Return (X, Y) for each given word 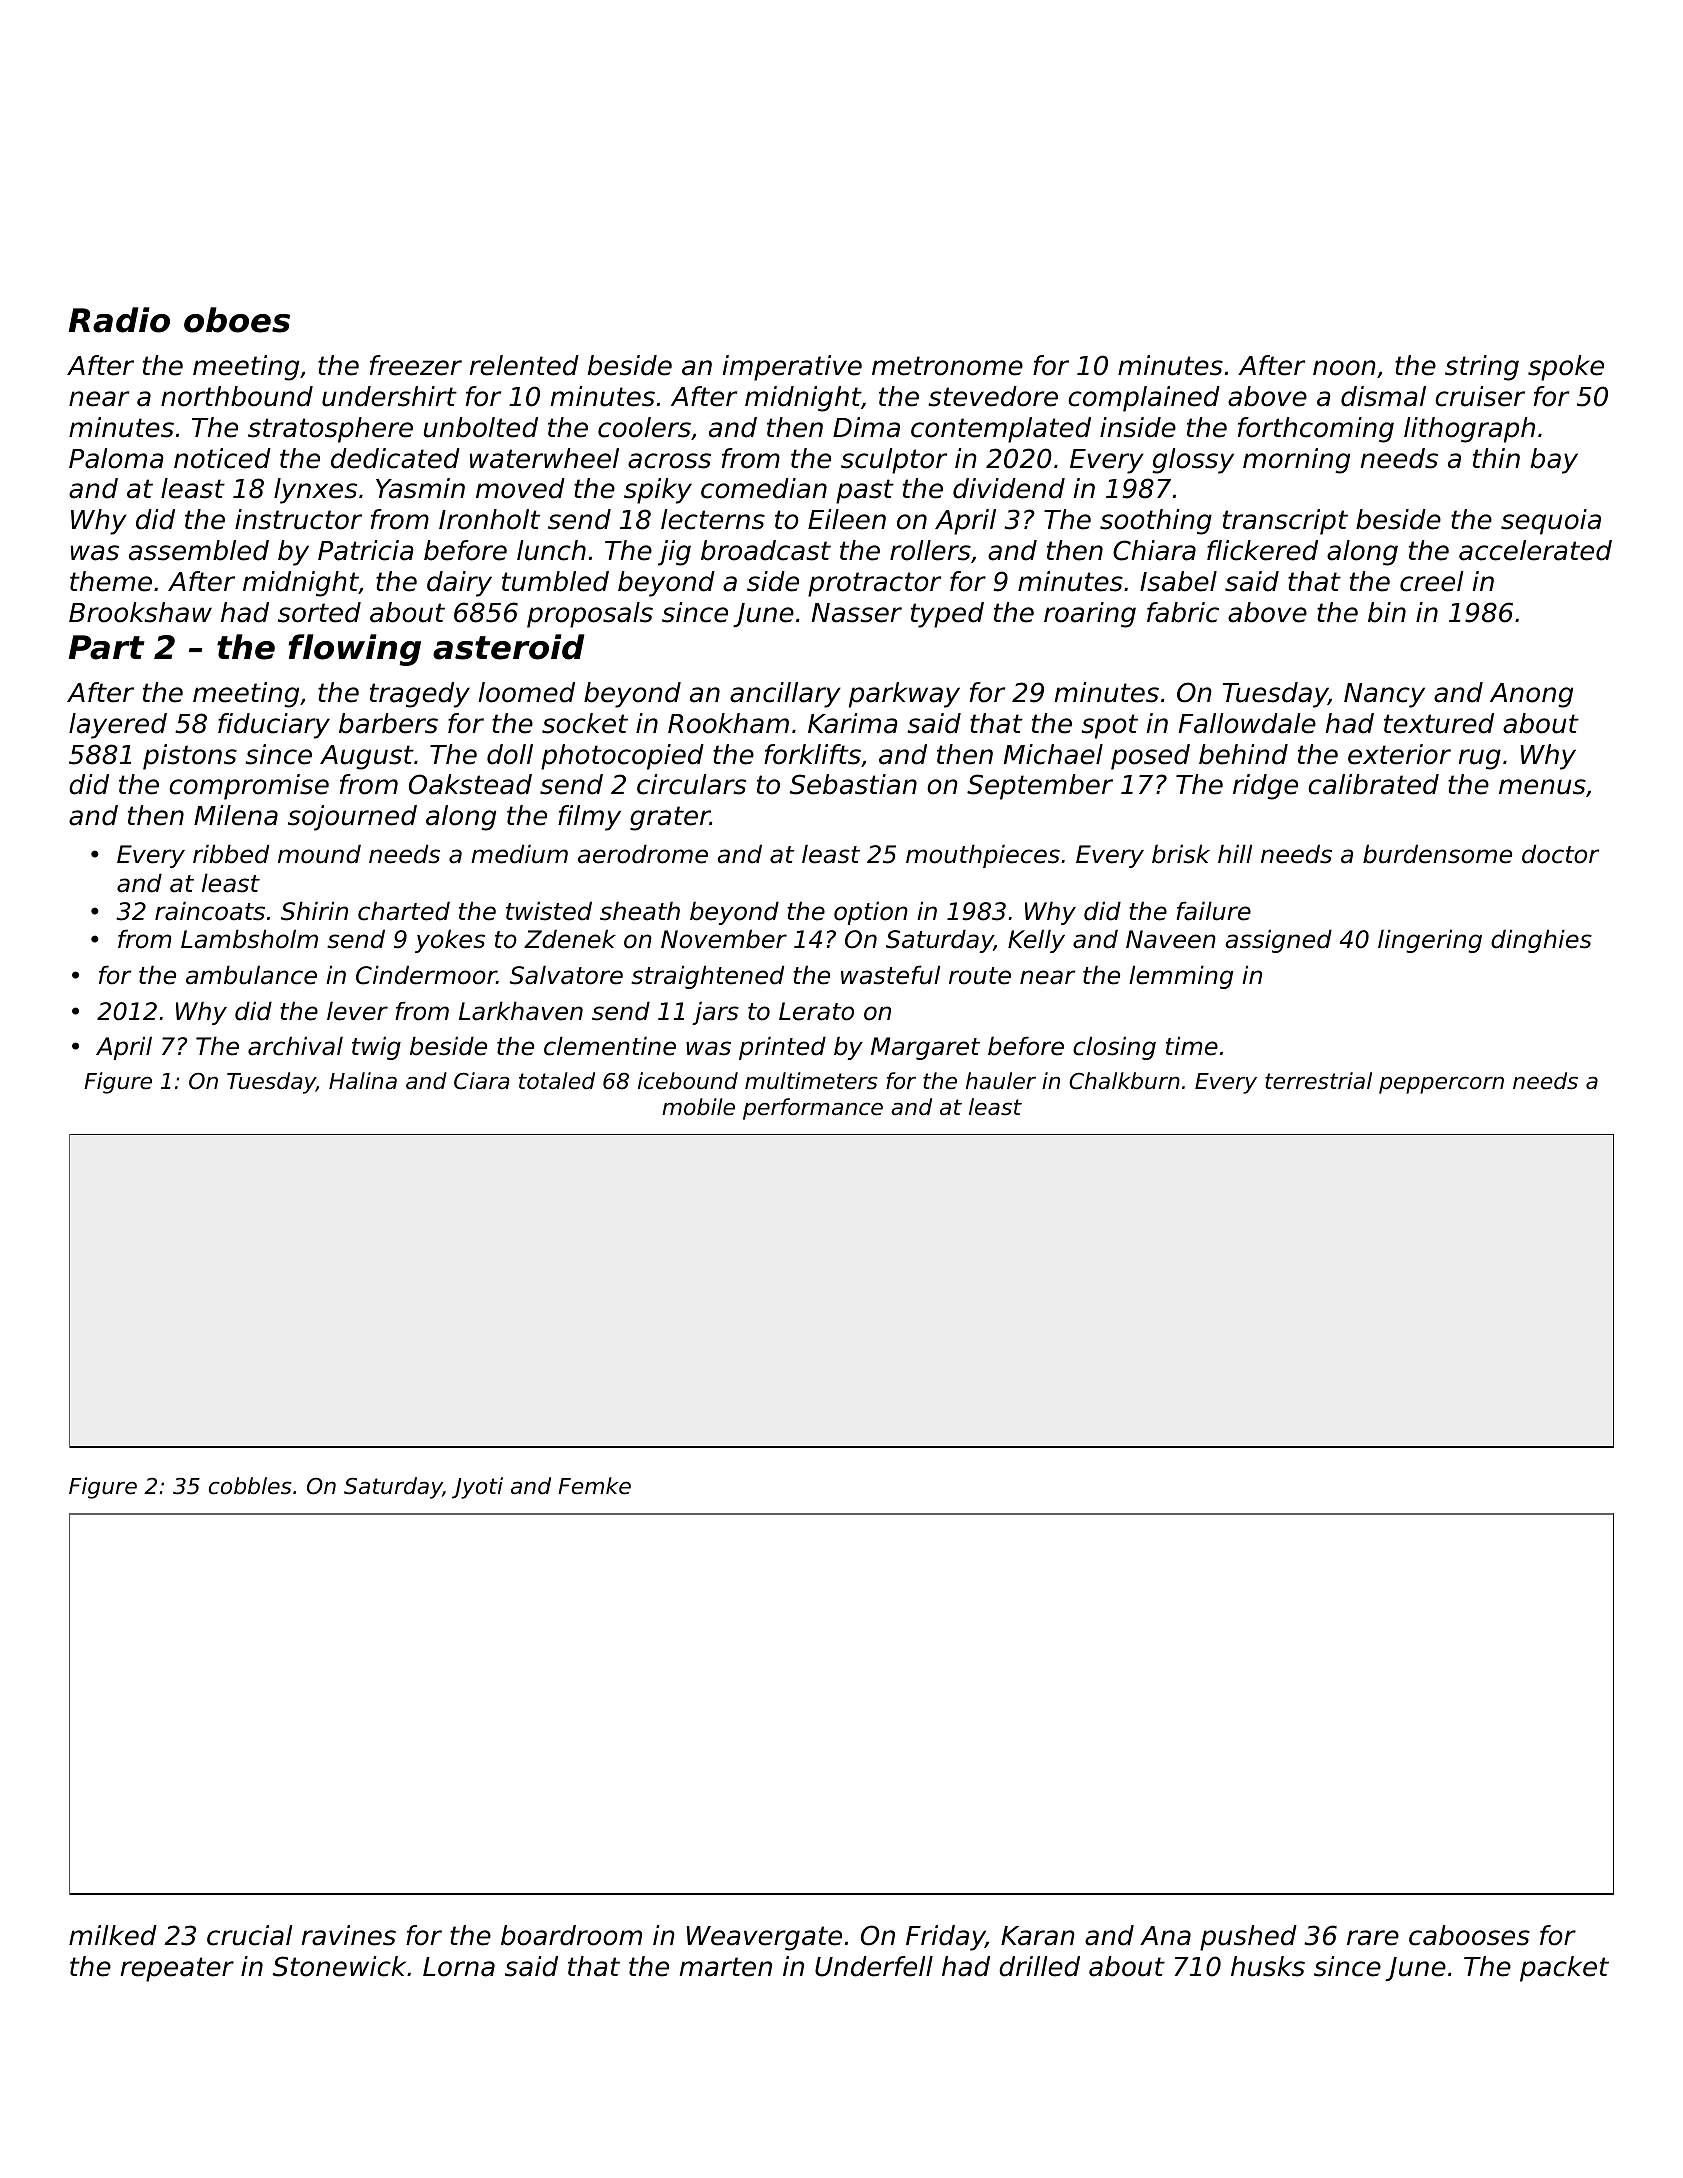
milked (113, 1935)
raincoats (210, 911)
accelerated (1535, 550)
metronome (947, 366)
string (1482, 368)
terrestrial (1318, 1081)
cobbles (250, 1486)
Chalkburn (1124, 1081)
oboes (237, 320)
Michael (1053, 754)
